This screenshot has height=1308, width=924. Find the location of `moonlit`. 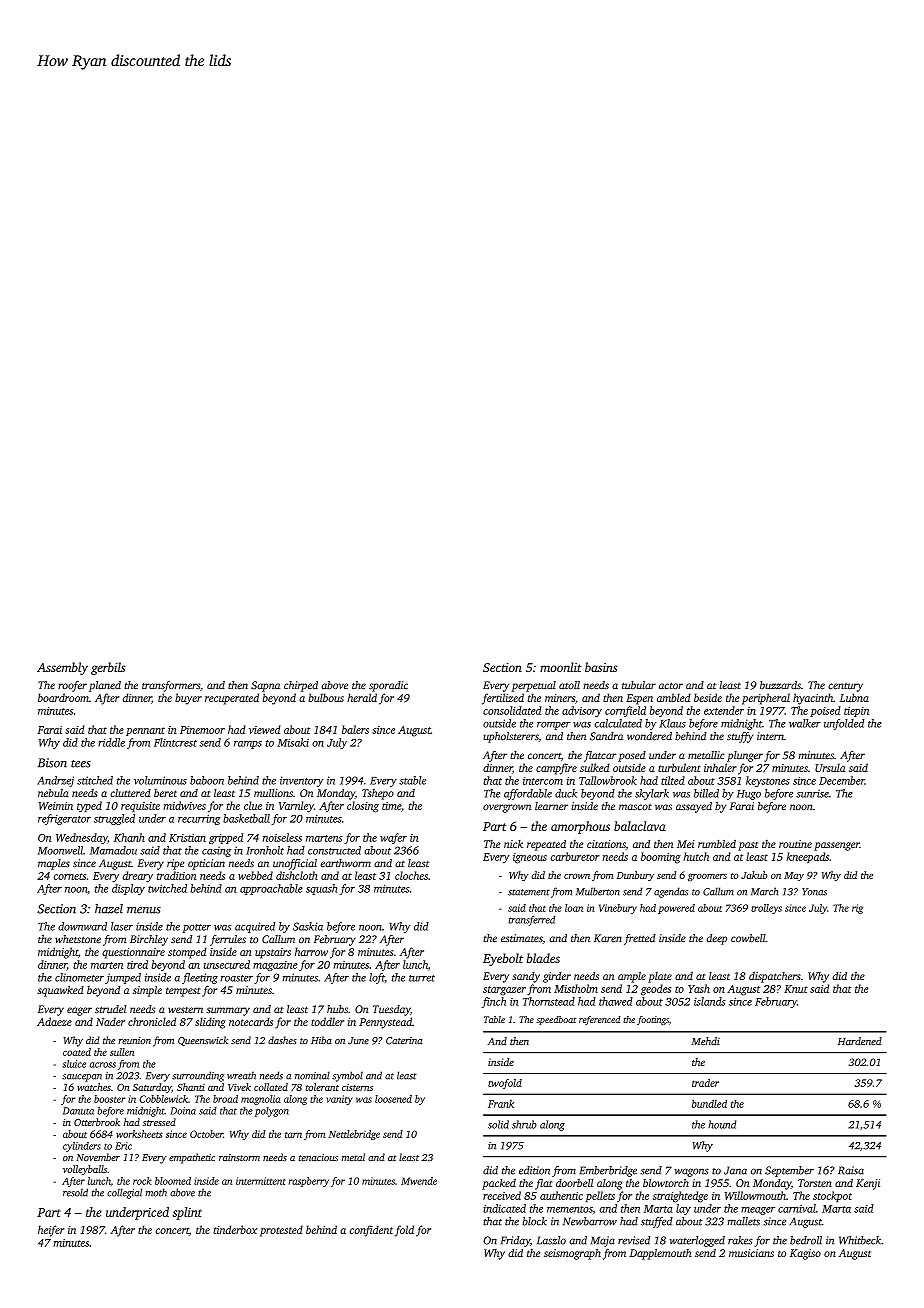

moonlit is located at coordinates (561, 667).
